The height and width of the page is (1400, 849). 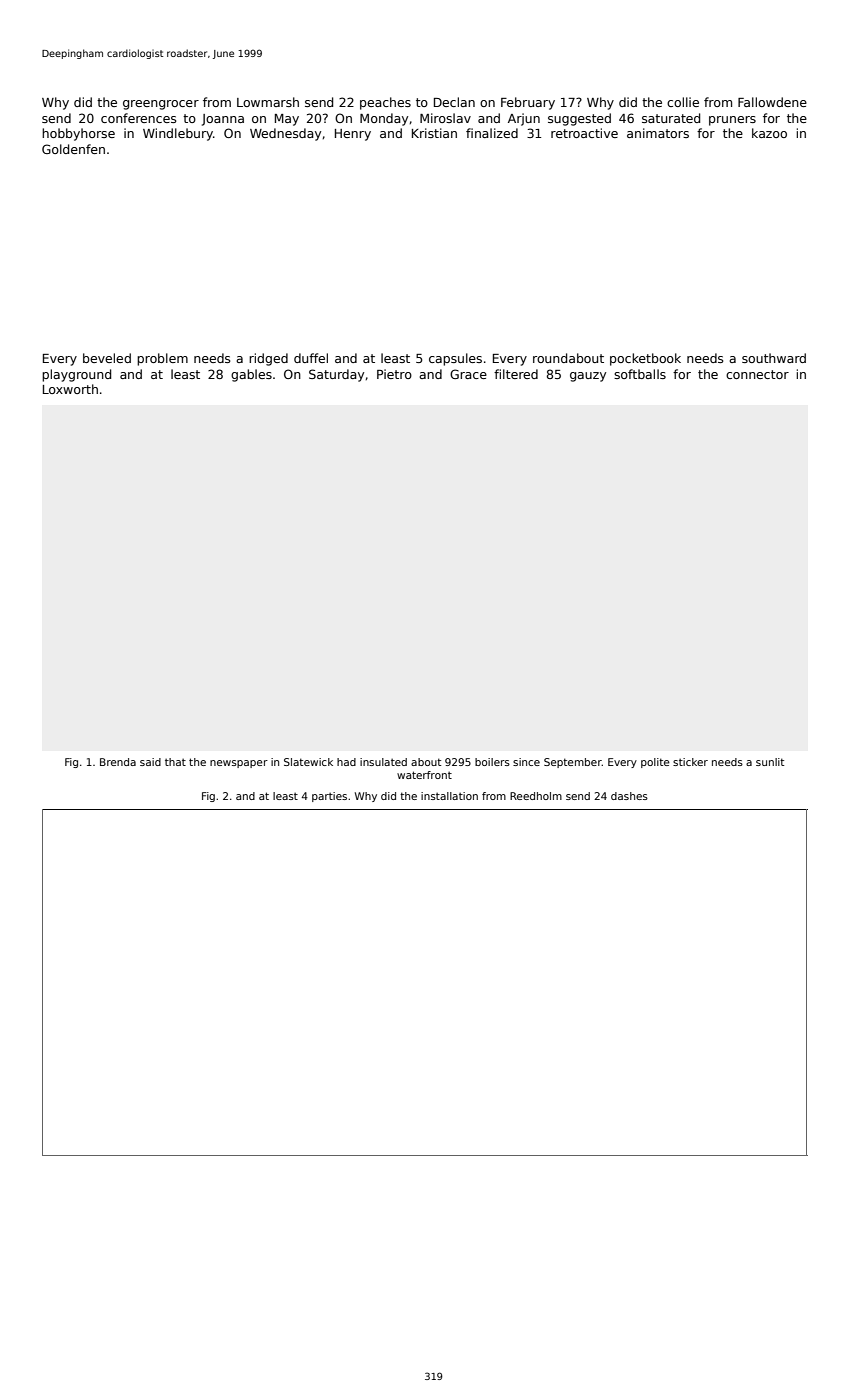 What do you see at coordinates (118, 762) in the page?
I see `Brenda` at bounding box center [118, 762].
